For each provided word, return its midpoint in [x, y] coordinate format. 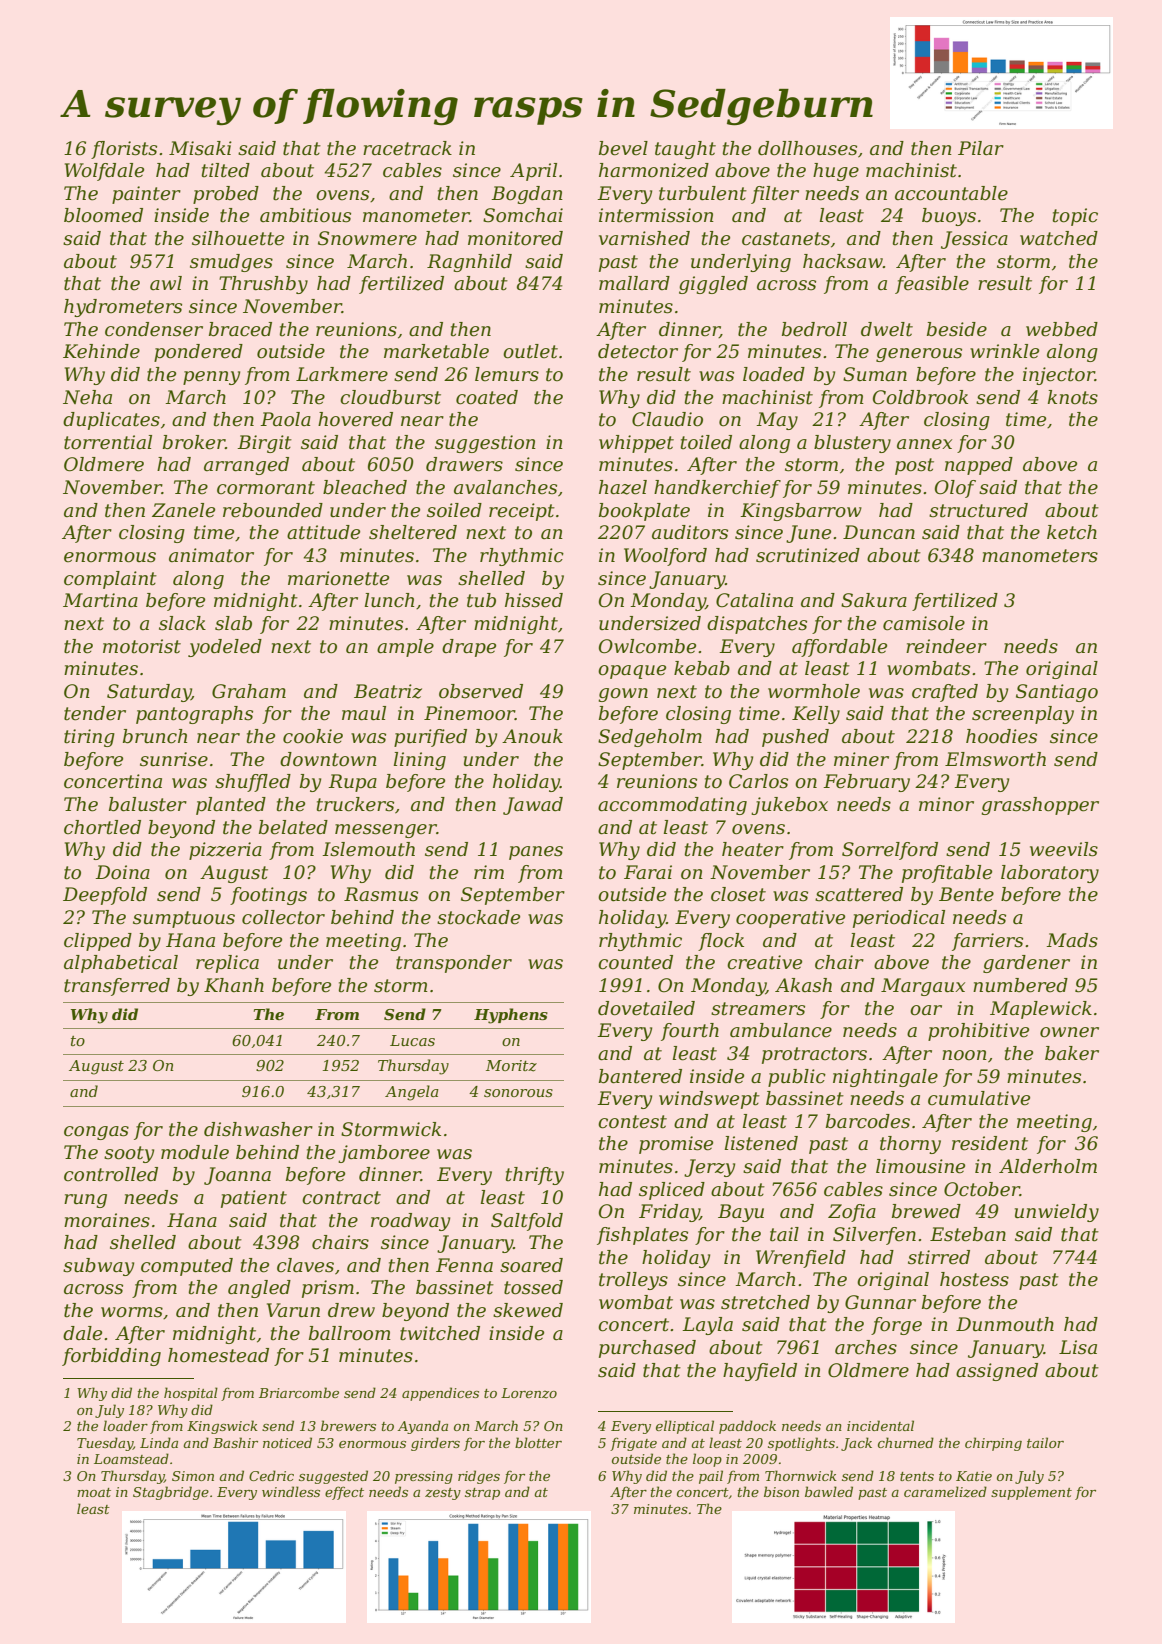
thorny [910, 1145]
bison [781, 1491]
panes [536, 853]
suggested [333, 1477]
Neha [87, 397]
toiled [706, 442]
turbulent [703, 193]
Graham [249, 691]
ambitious [305, 215]
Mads [1072, 940]
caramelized [945, 1492]
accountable [951, 193]
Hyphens [511, 1016]
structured [978, 510]
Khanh [234, 985]
